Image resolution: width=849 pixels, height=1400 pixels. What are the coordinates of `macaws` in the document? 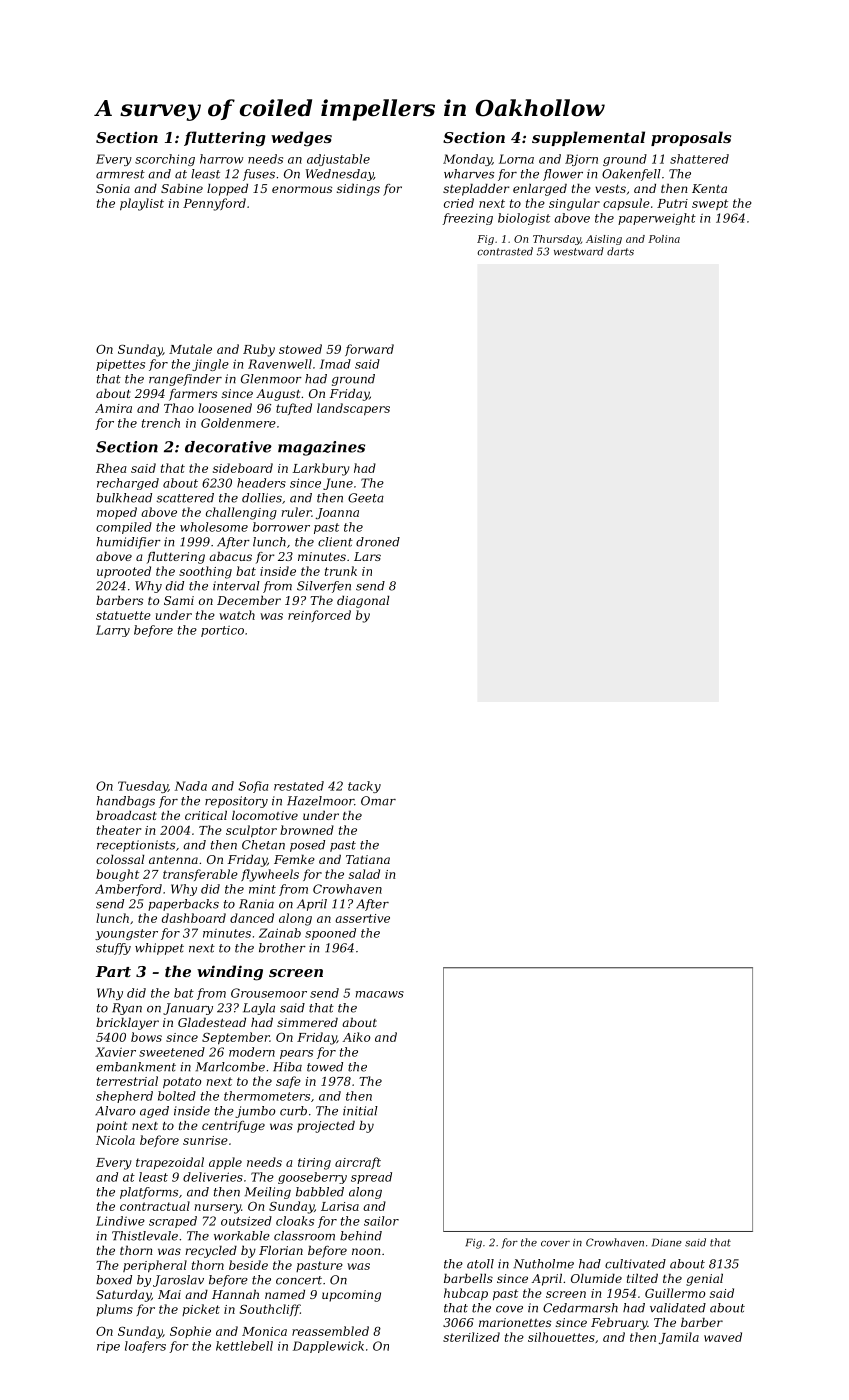 It's located at (380, 994).
